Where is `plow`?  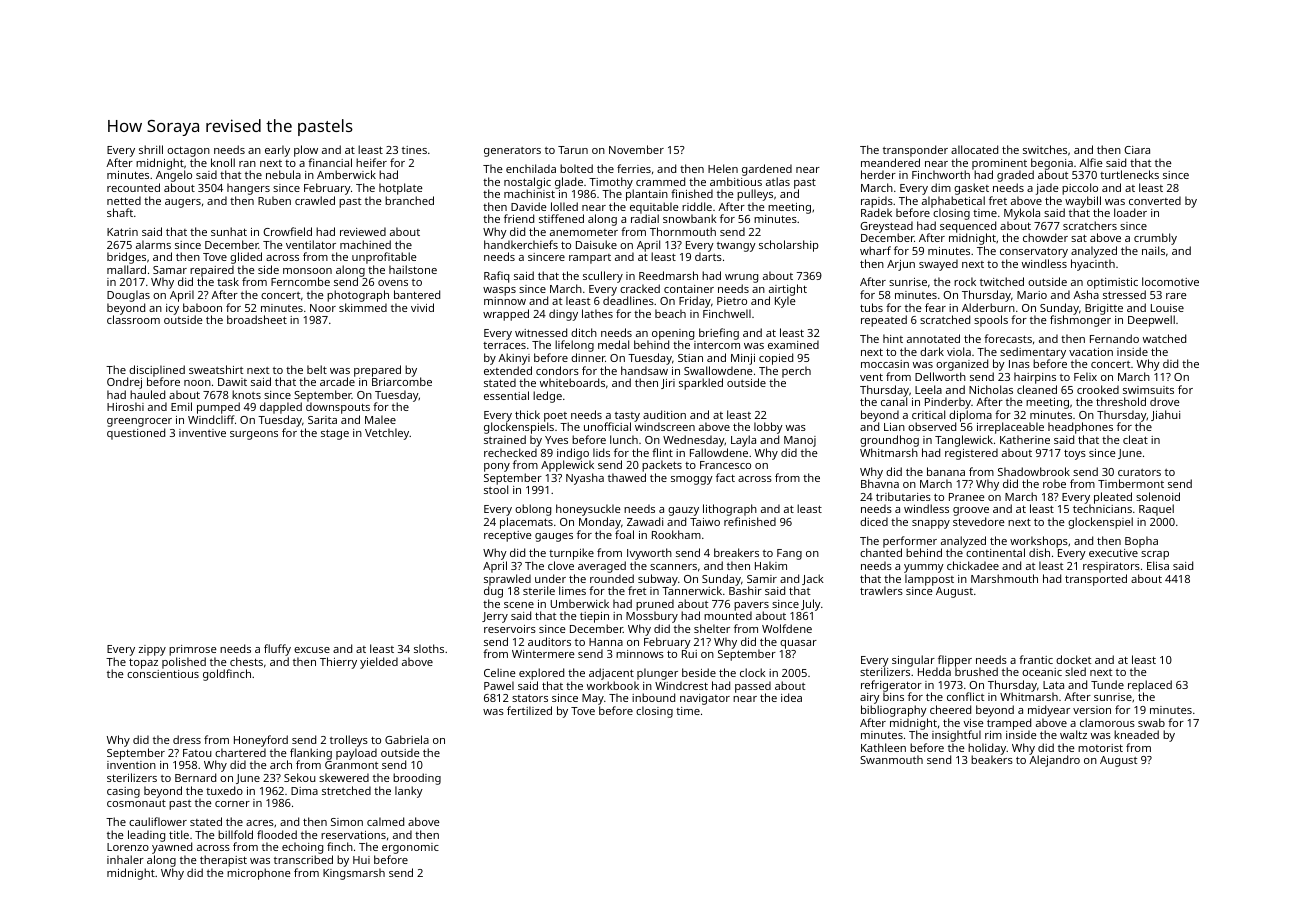 plow is located at coordinates (306, 151).
